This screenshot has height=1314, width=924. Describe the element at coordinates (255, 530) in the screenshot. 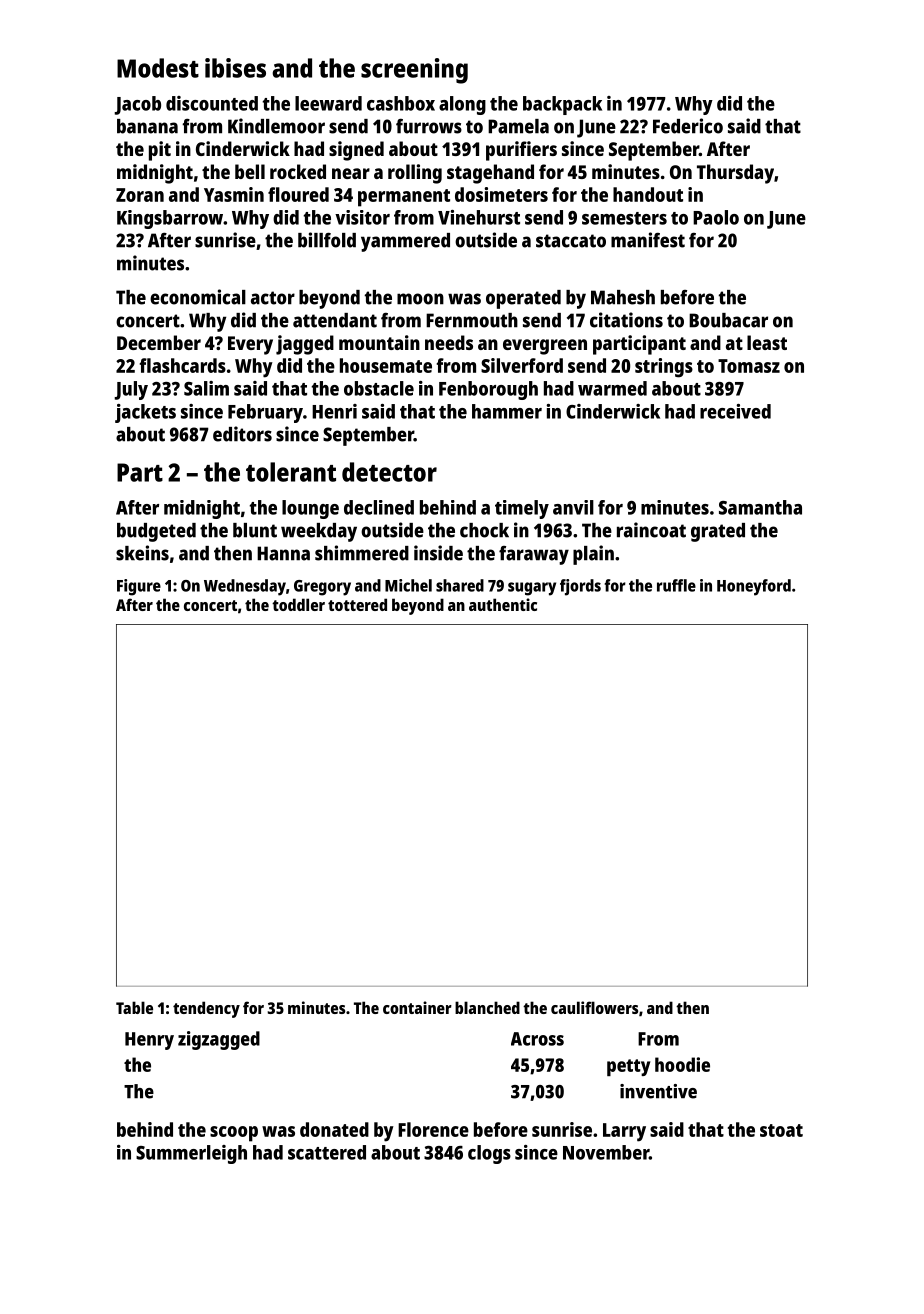

I see `blunt` at that location.
